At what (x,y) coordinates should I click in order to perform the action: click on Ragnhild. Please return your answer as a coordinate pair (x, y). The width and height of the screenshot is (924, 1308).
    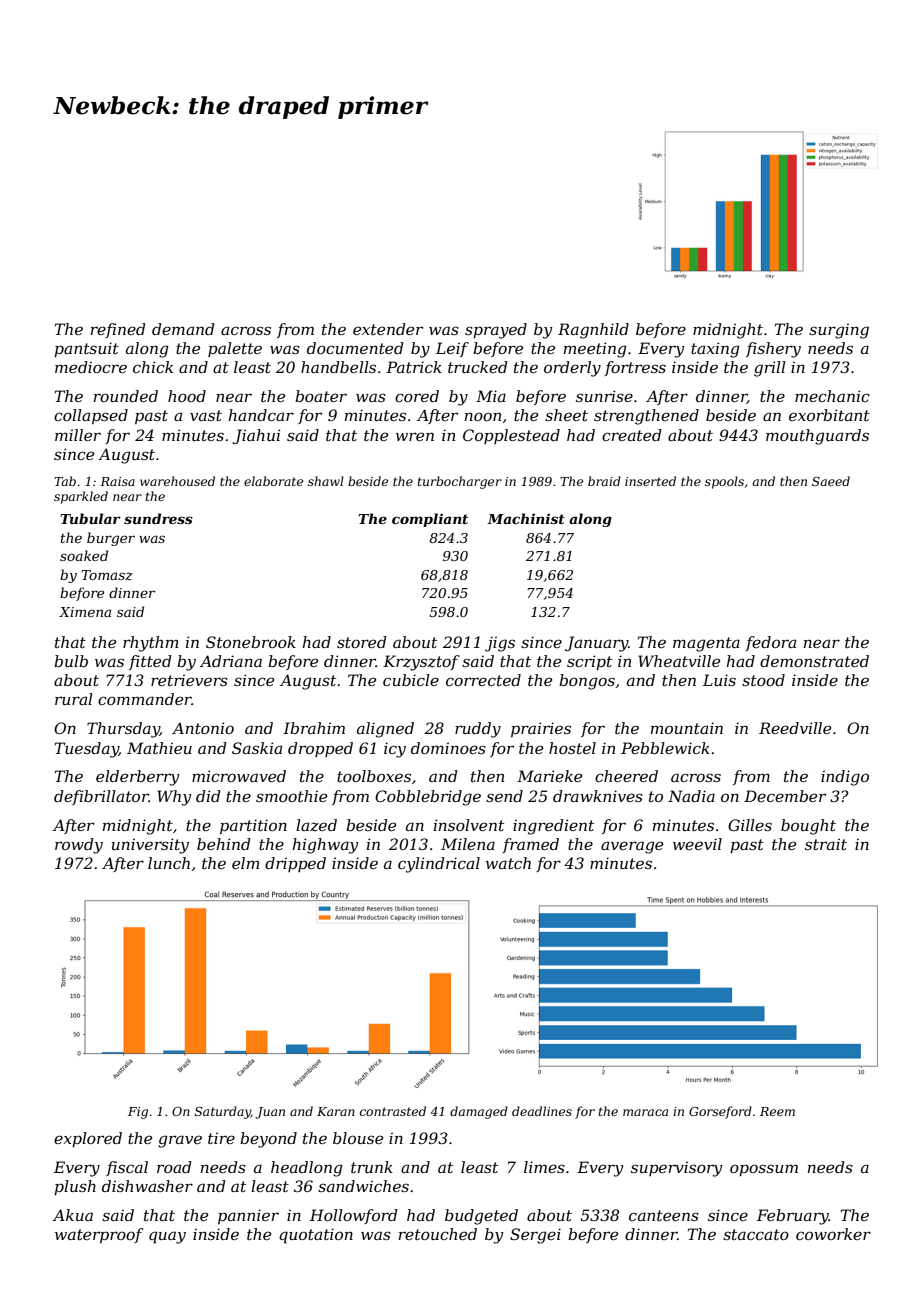
    Looking at the image, I should click on (593, 331).
